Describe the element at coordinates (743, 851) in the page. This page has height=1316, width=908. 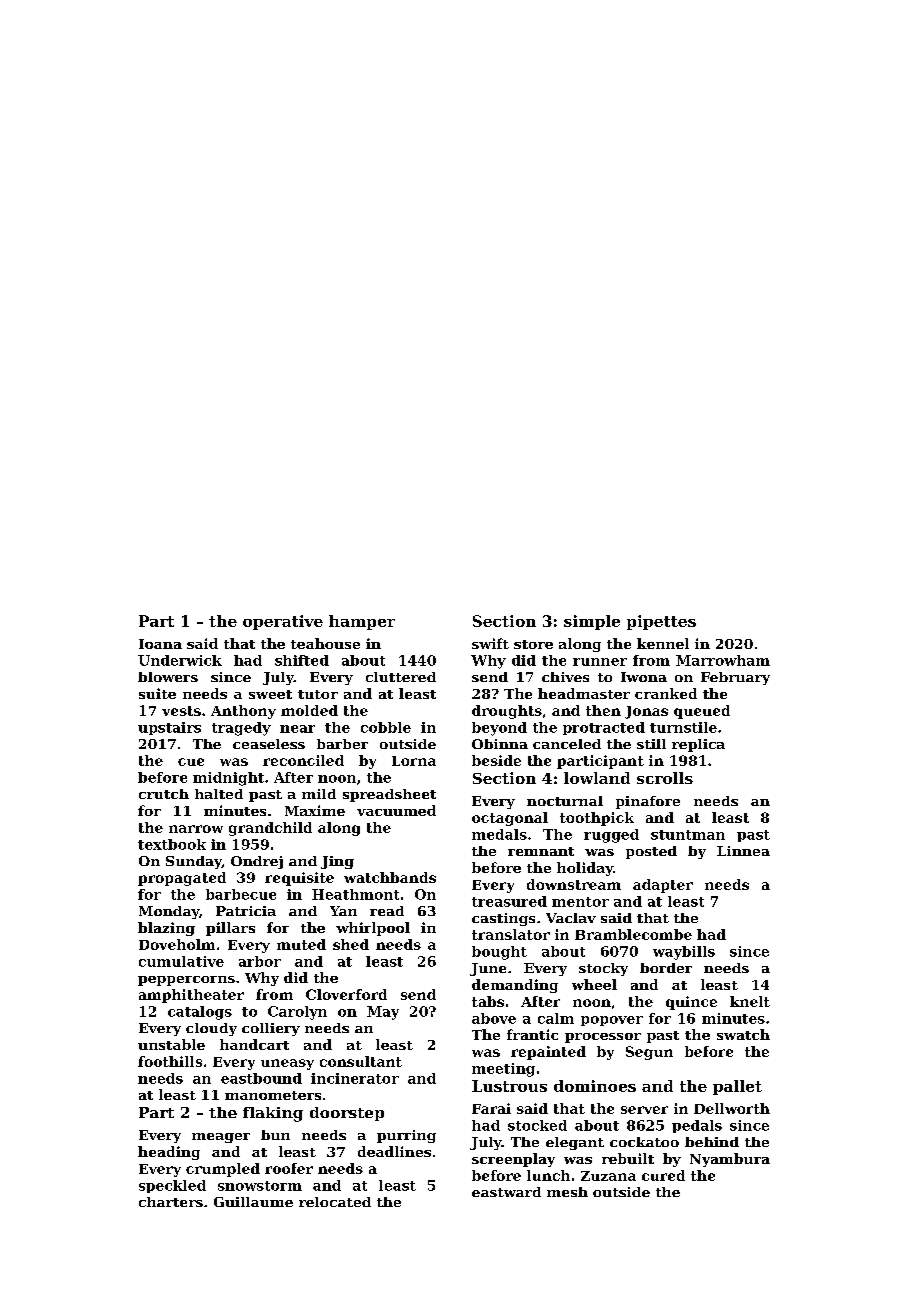
I see `Linnea` at that location.
